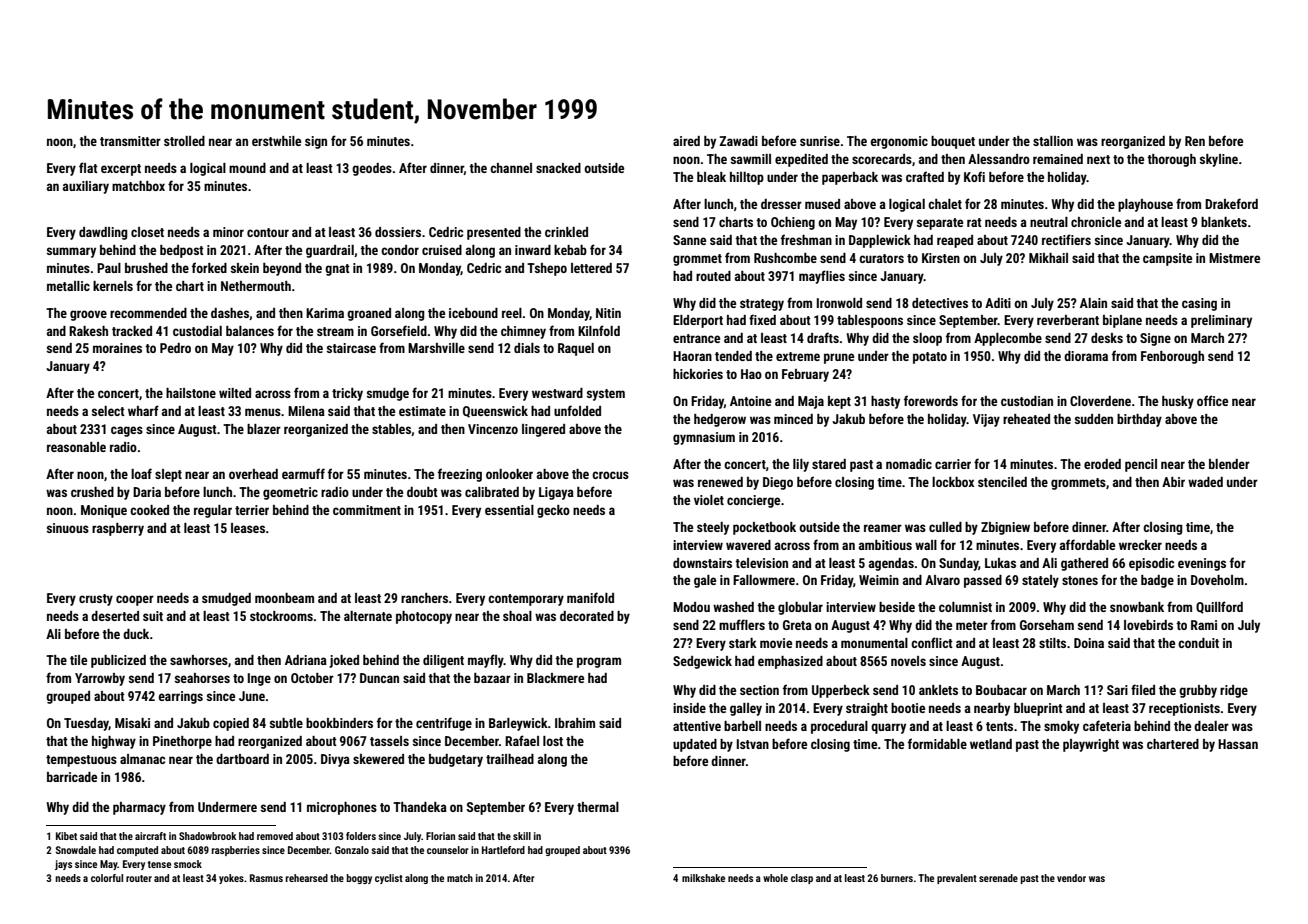 The height and width of the screenshot is (924, 1308). What do you see at coordinates (276, 141) in the screenshot?
I see `erstwhile` at bounding box center [276, 141].
